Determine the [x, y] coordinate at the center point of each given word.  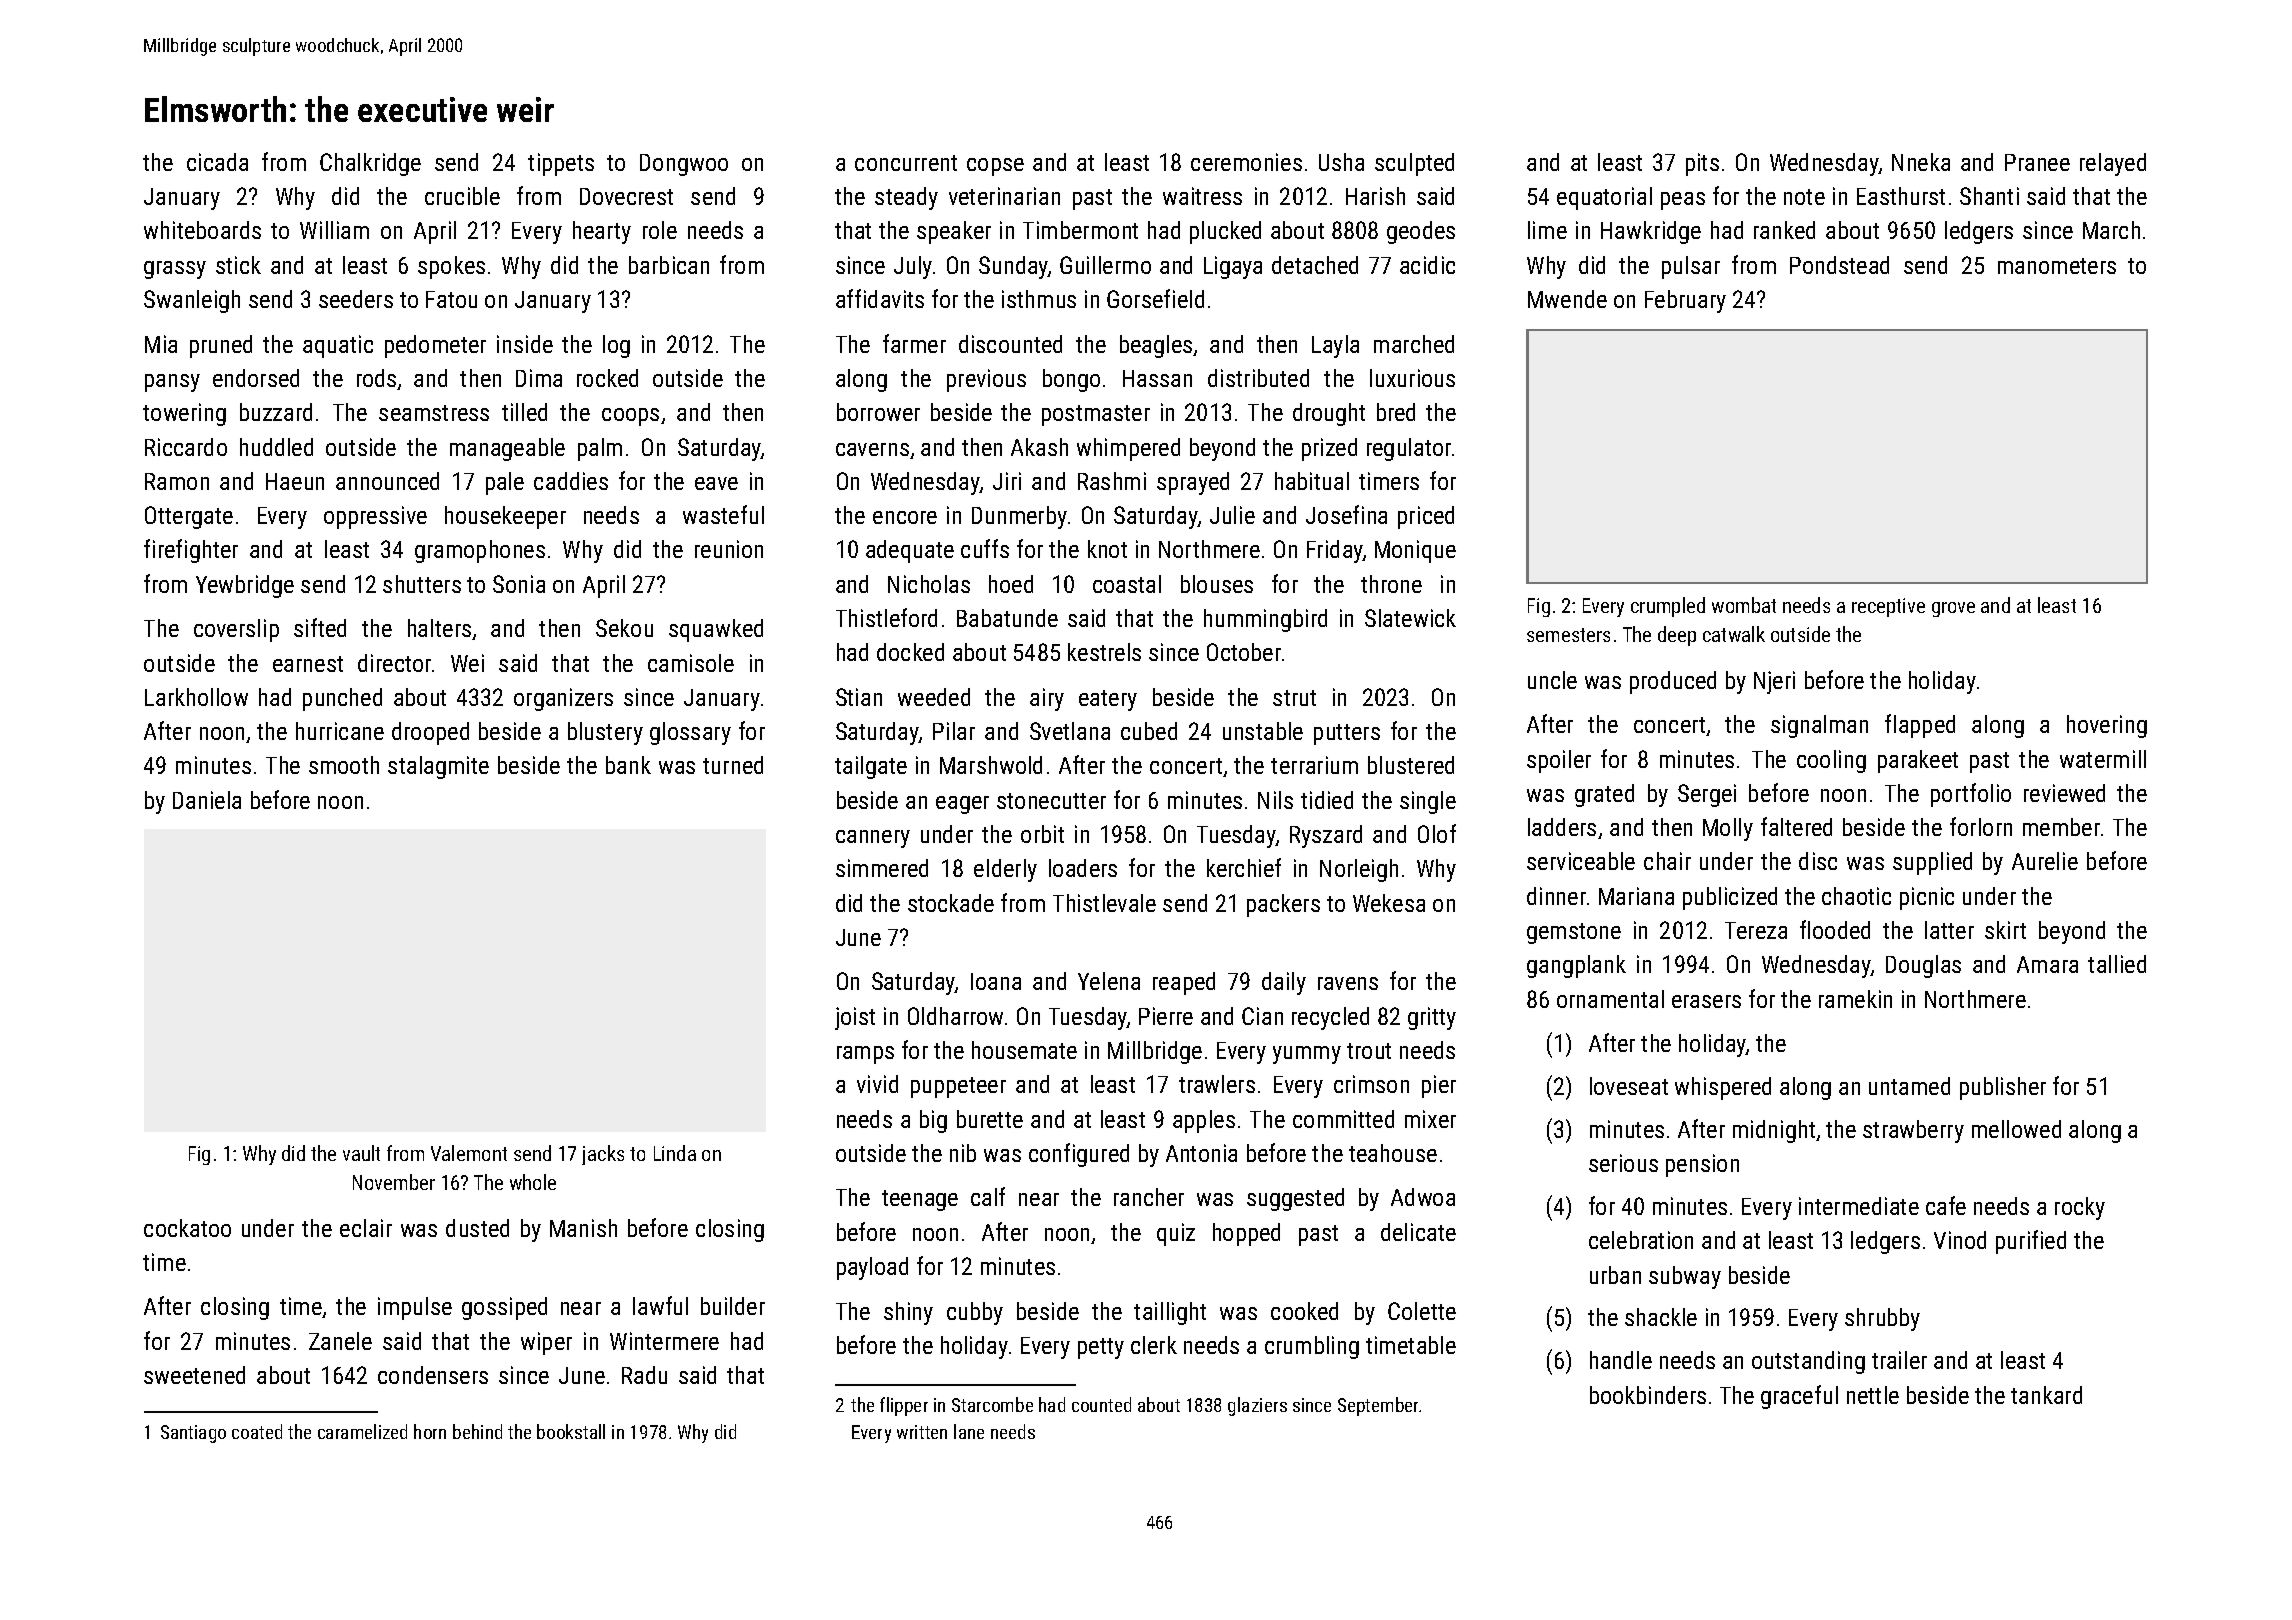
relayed [2113, 164]
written [922, 1432]
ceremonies [1246, 162]
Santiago [193, 1434]
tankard [2046, 1395]
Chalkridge [370, 164]
